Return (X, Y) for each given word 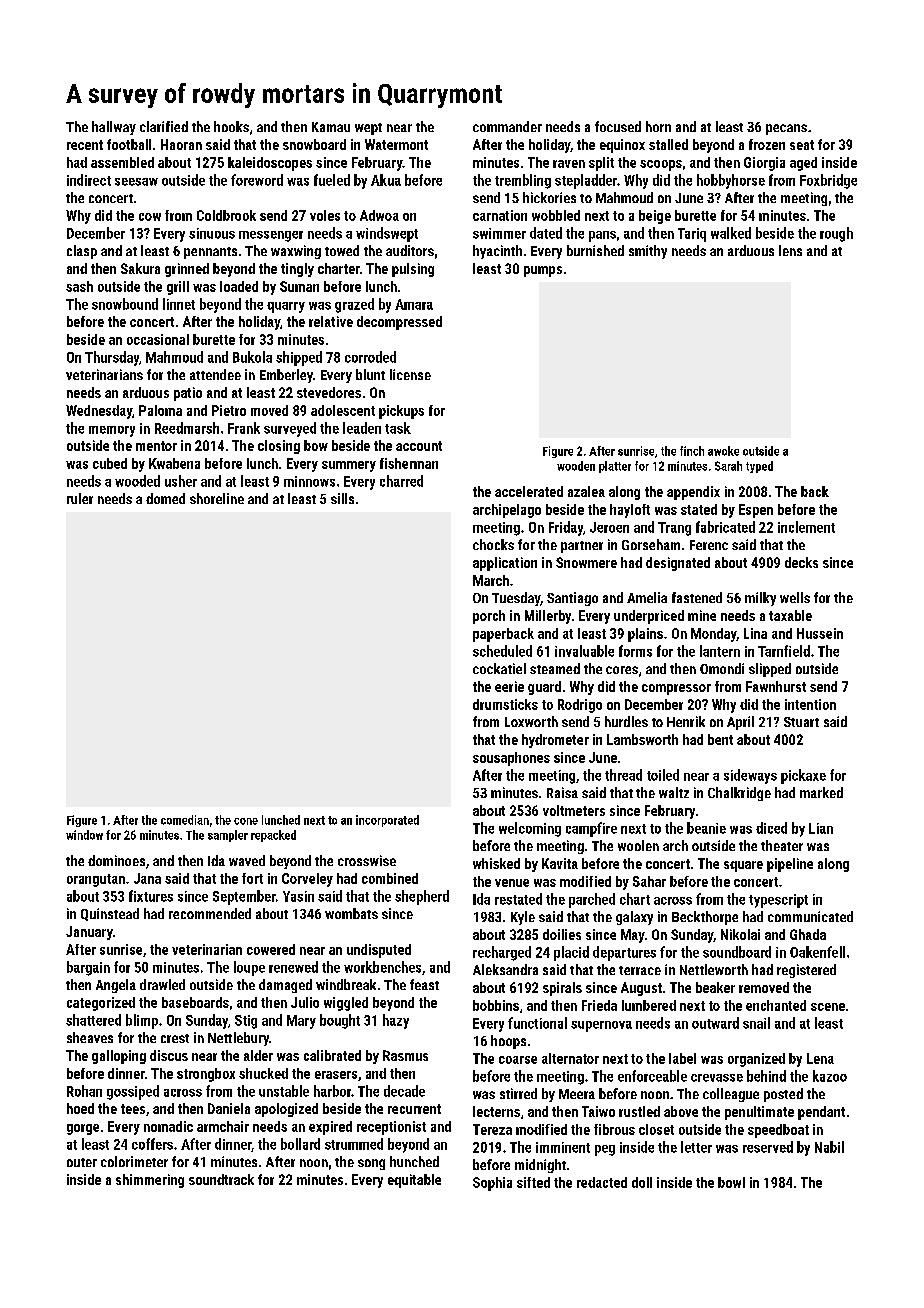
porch (489, 617)
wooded (137, 481)
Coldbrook (226, 215)
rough (836, 234)
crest (175, 1038)
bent (720, 739)
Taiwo (598, 1111)
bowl (731, 1182)
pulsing (413, 270)
